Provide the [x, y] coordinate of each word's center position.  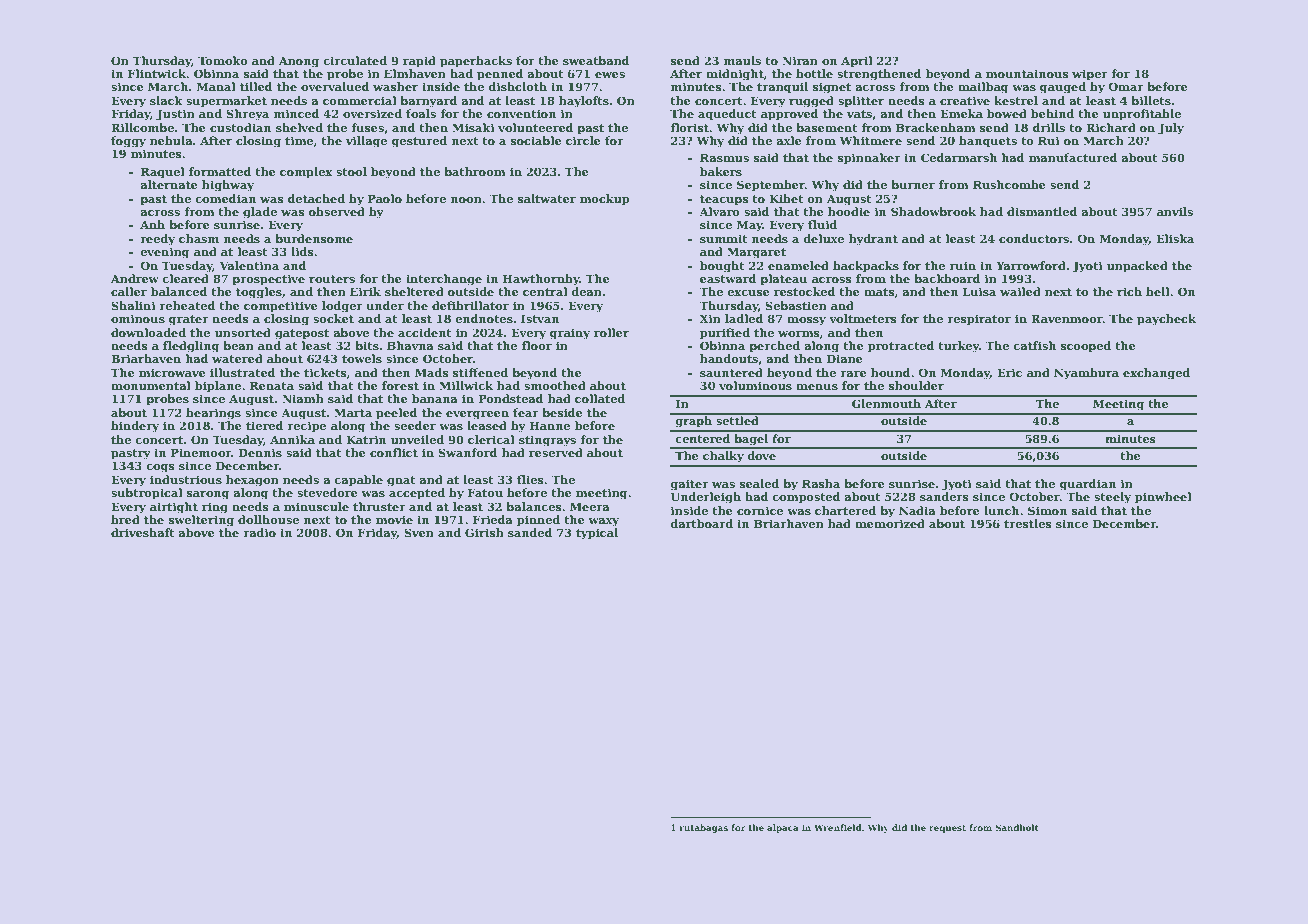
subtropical [147, 494]
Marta [353, 412]
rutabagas [703, 828]
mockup [604, 200]
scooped [1086, 347]
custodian [240, 127]
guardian [1088, 485]
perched [774, 347]
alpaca [783, 828]
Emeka [961, 113]
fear [526, 412]
